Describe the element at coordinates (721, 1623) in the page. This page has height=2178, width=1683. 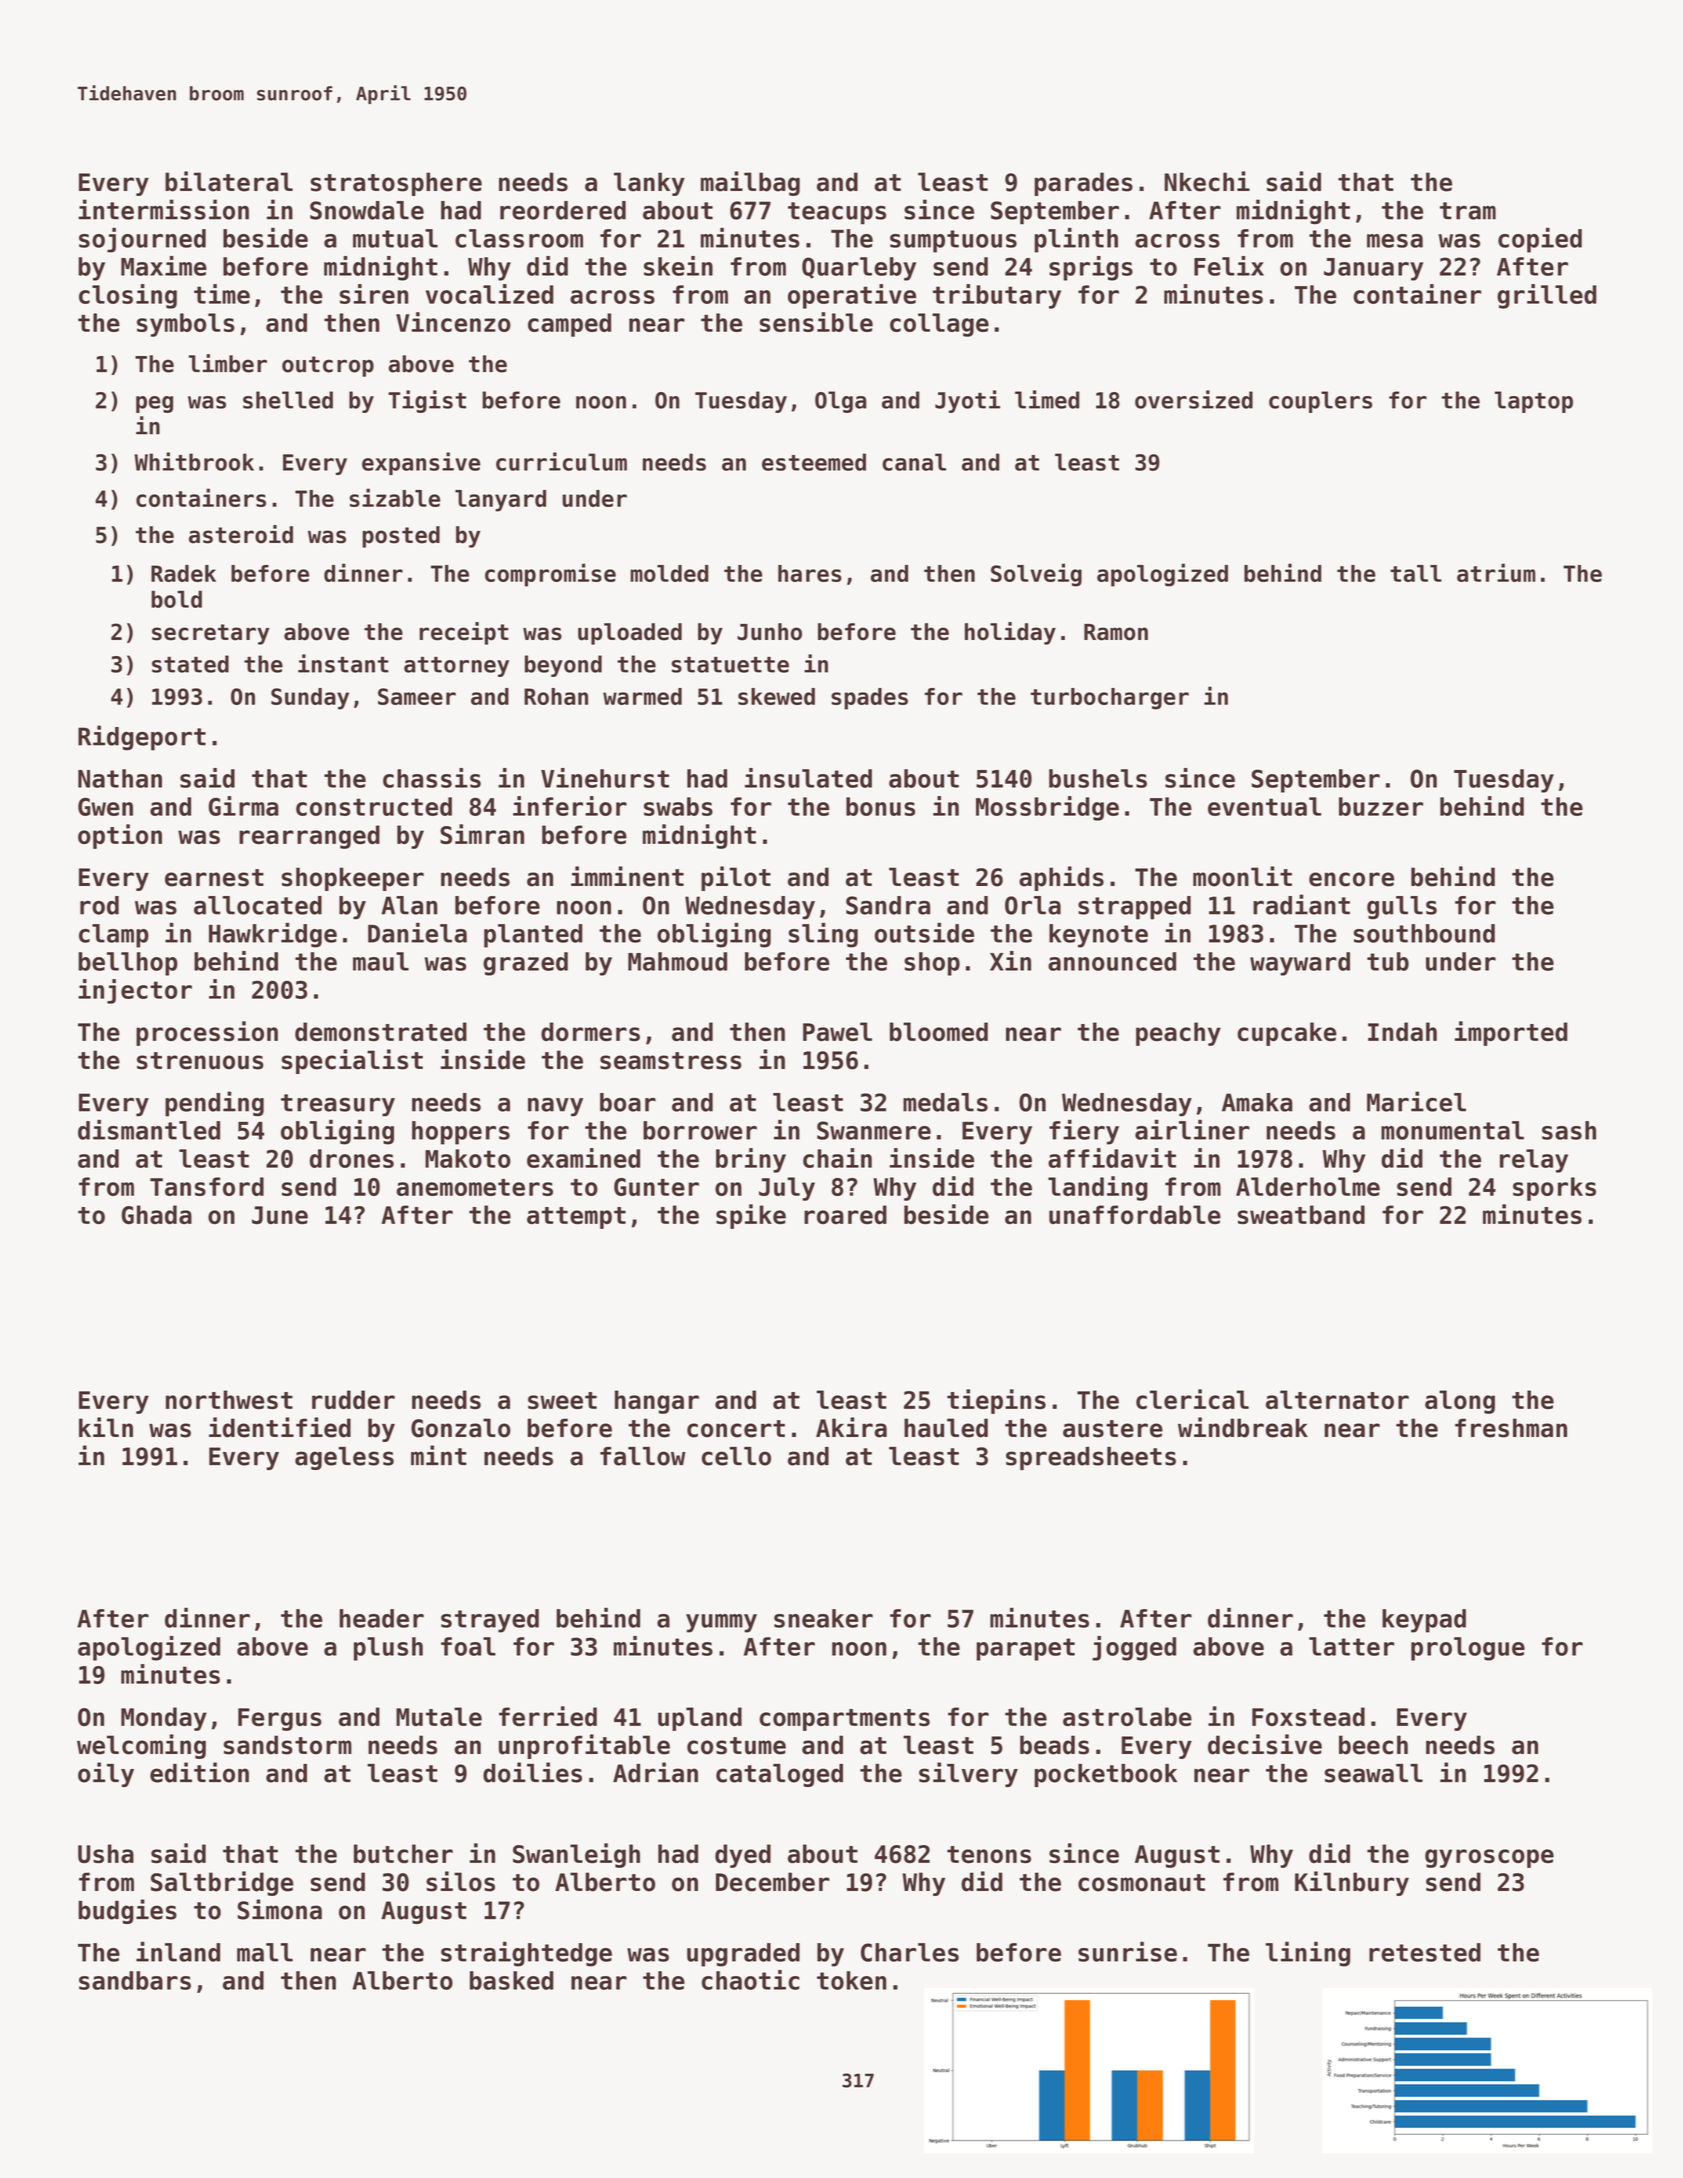
I see `yummy` at that location.
